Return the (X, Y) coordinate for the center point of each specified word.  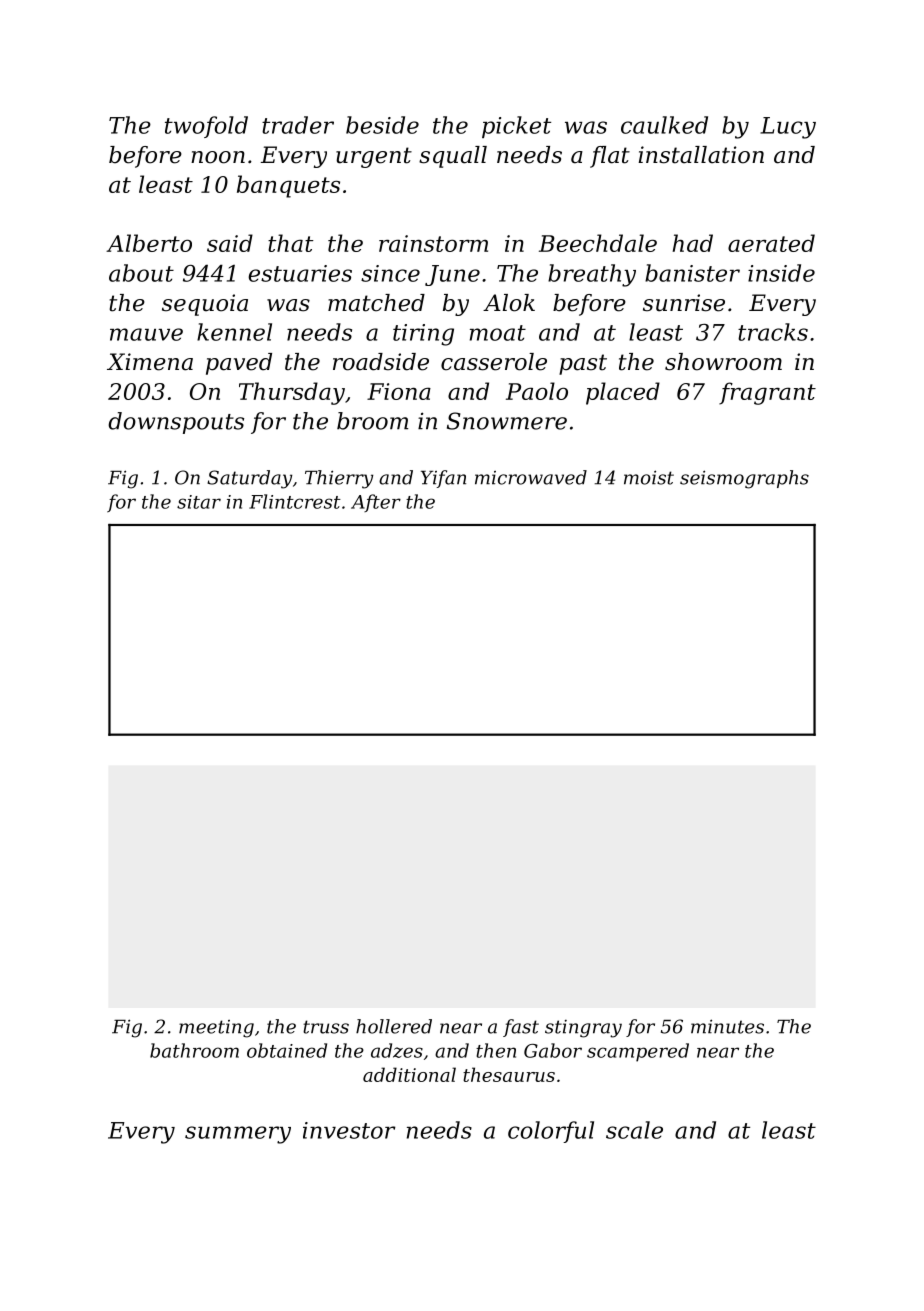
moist (649, 477)
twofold (206, 127)
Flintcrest (295, 501)
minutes (727, 1026)
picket (516, 127)
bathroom (194, 1050)
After (376, 503)
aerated (771, 243)
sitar (199, 502)
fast (521, 1028)
